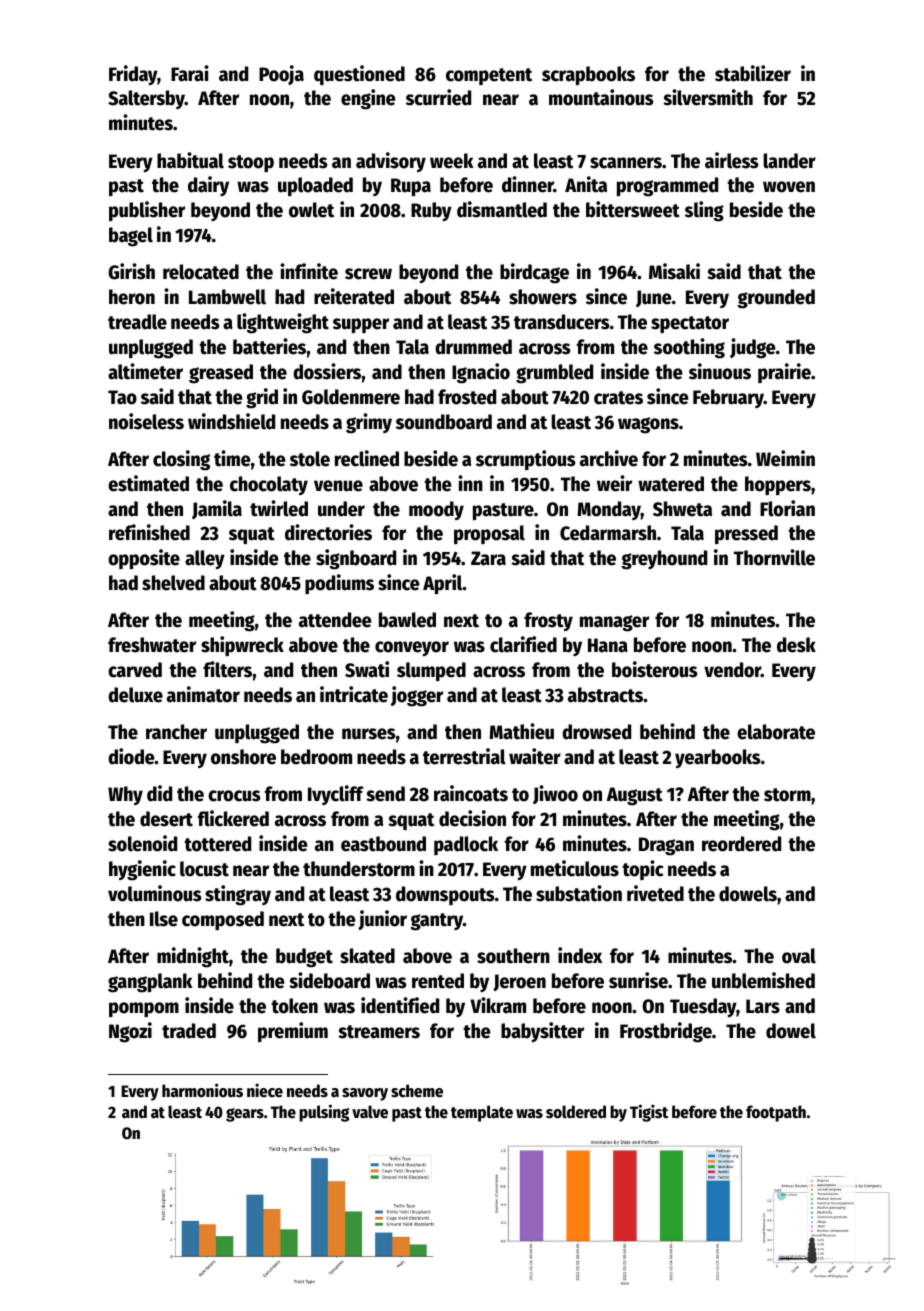  I want to click on greased, so click(221, 374).
